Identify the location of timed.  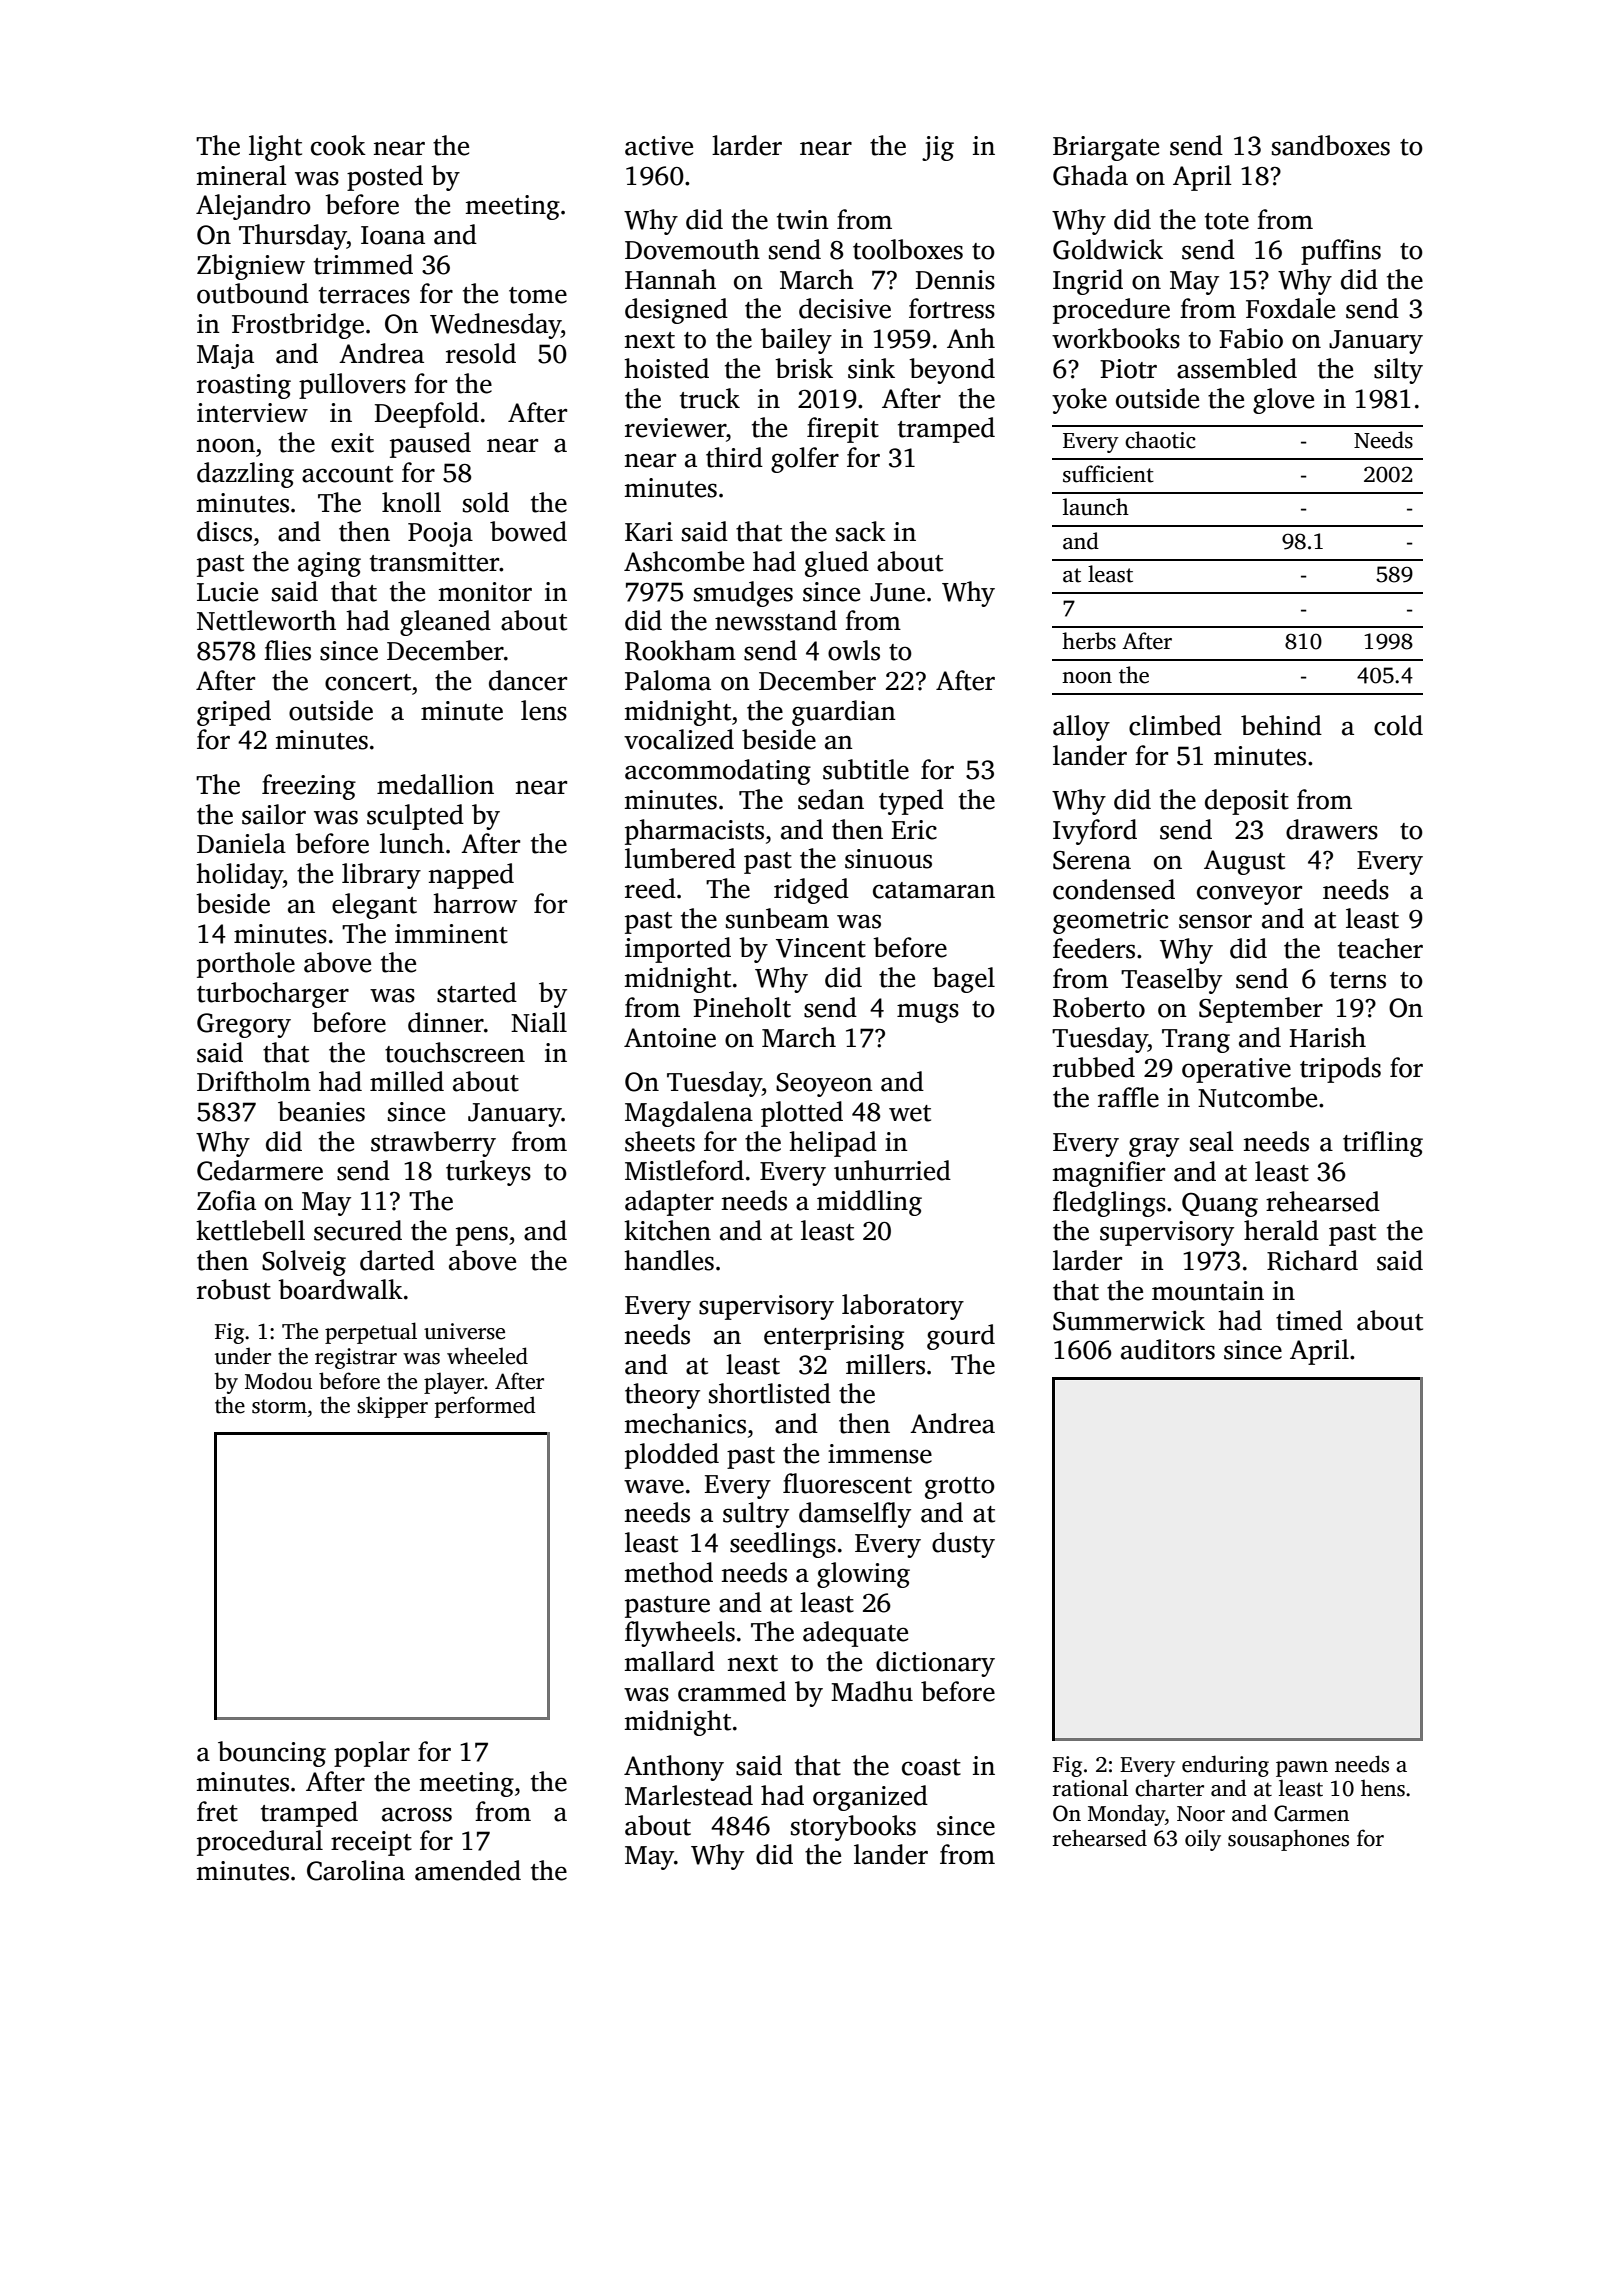
(1309, 1320).
